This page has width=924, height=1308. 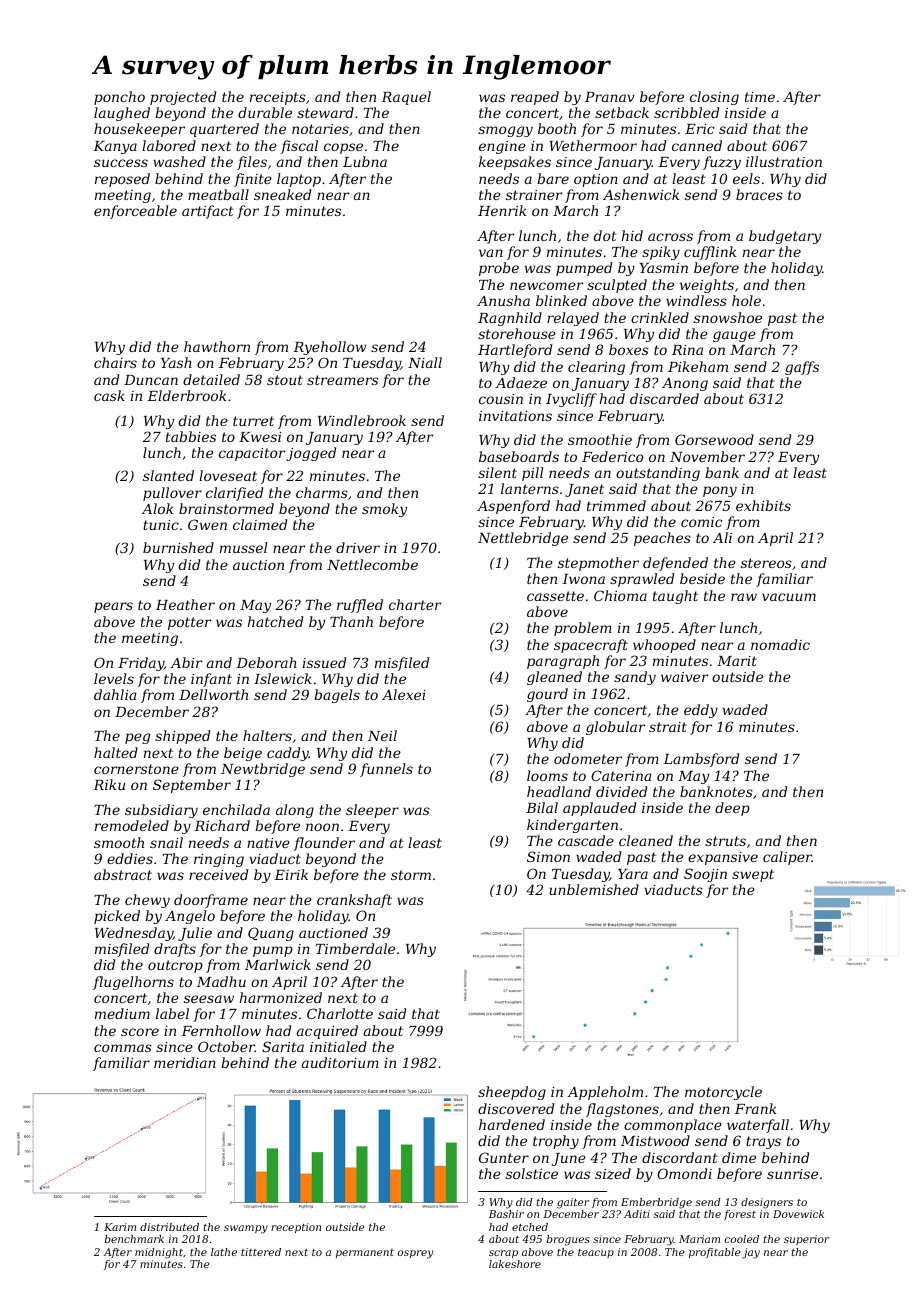 I want to click on lakeshore, so click(x=515, y=1264).
